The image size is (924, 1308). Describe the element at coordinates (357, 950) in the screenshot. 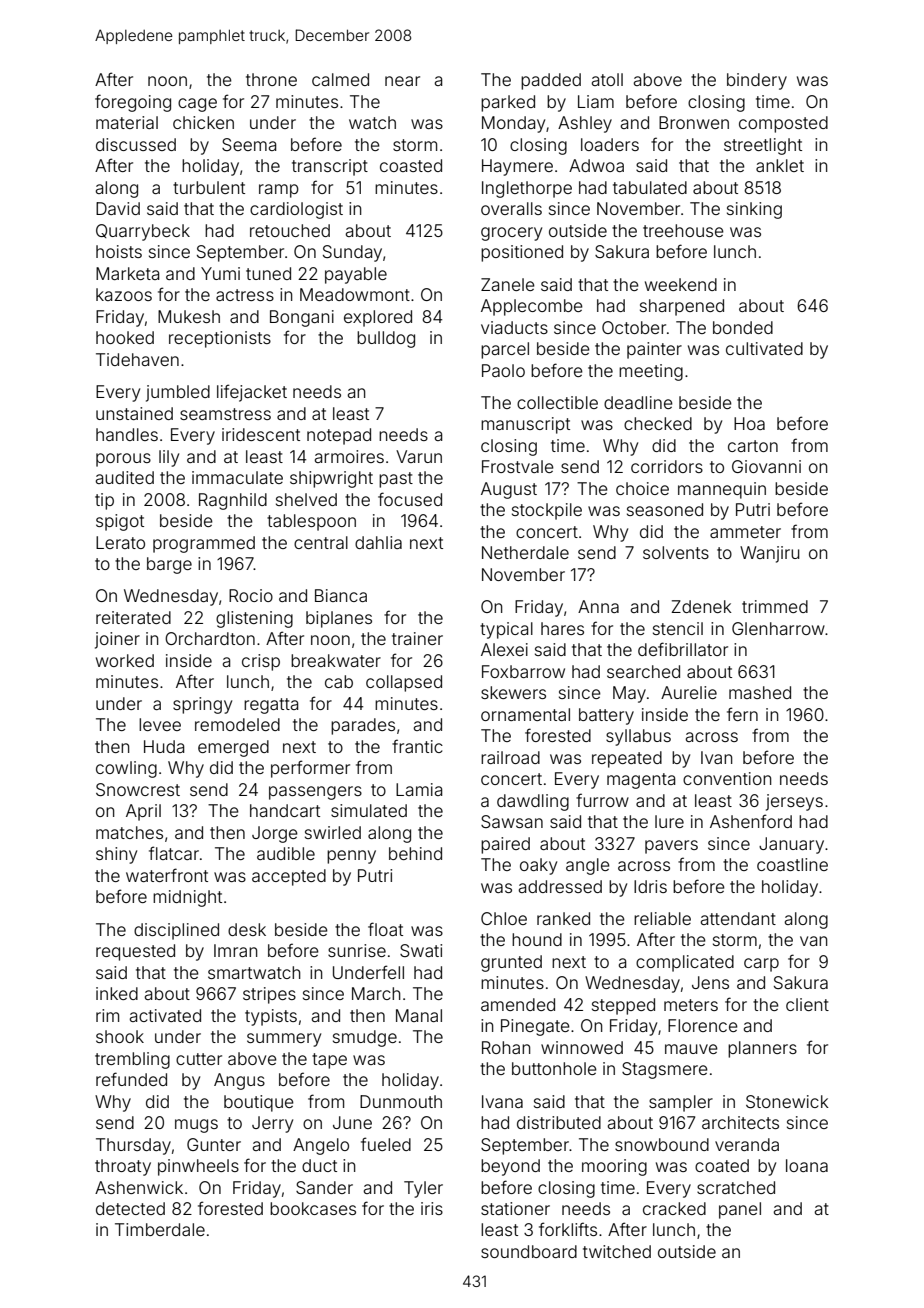

I see `sunrise` at that location.
